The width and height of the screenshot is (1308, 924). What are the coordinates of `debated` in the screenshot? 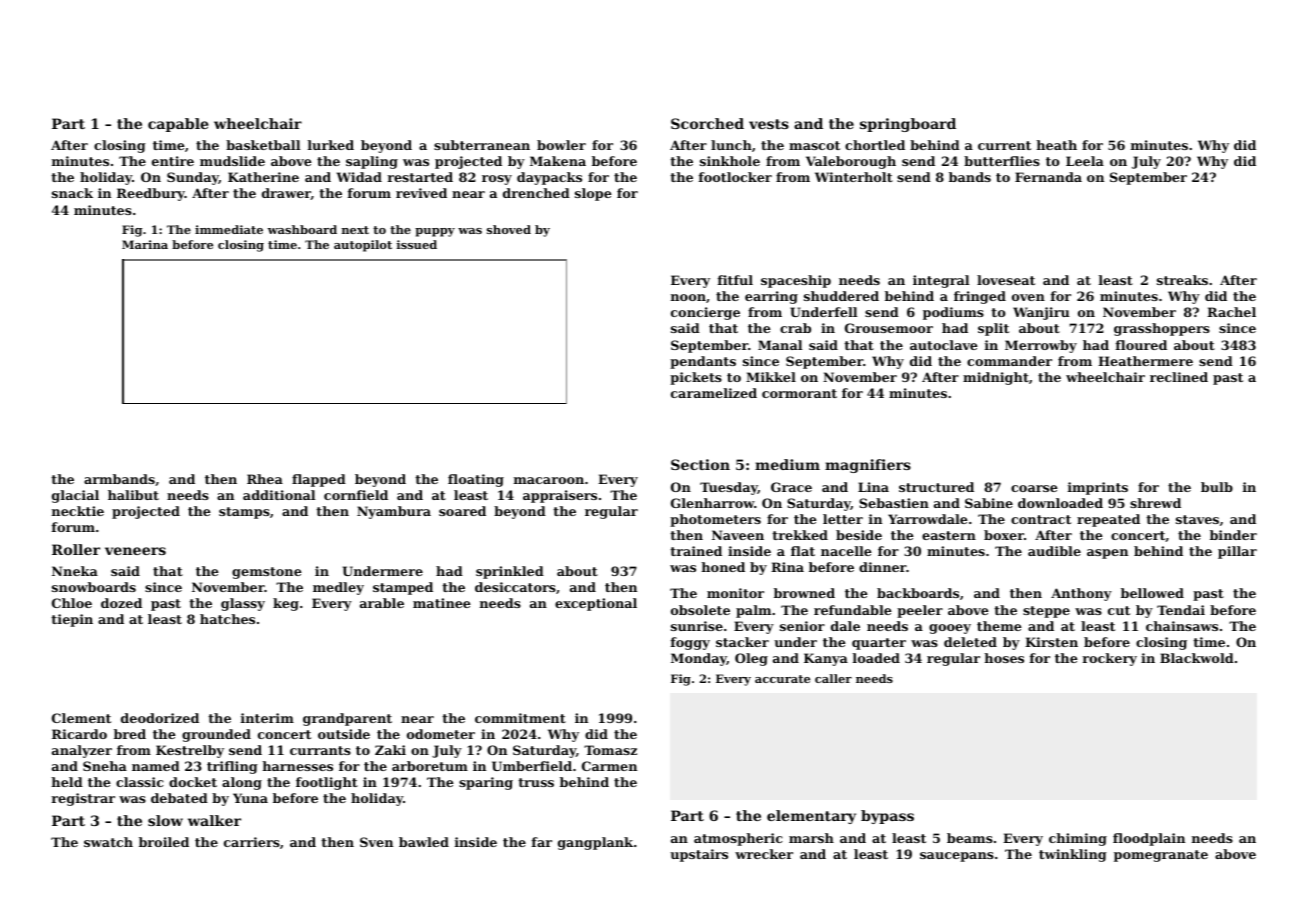 It's located at (179, 798).
